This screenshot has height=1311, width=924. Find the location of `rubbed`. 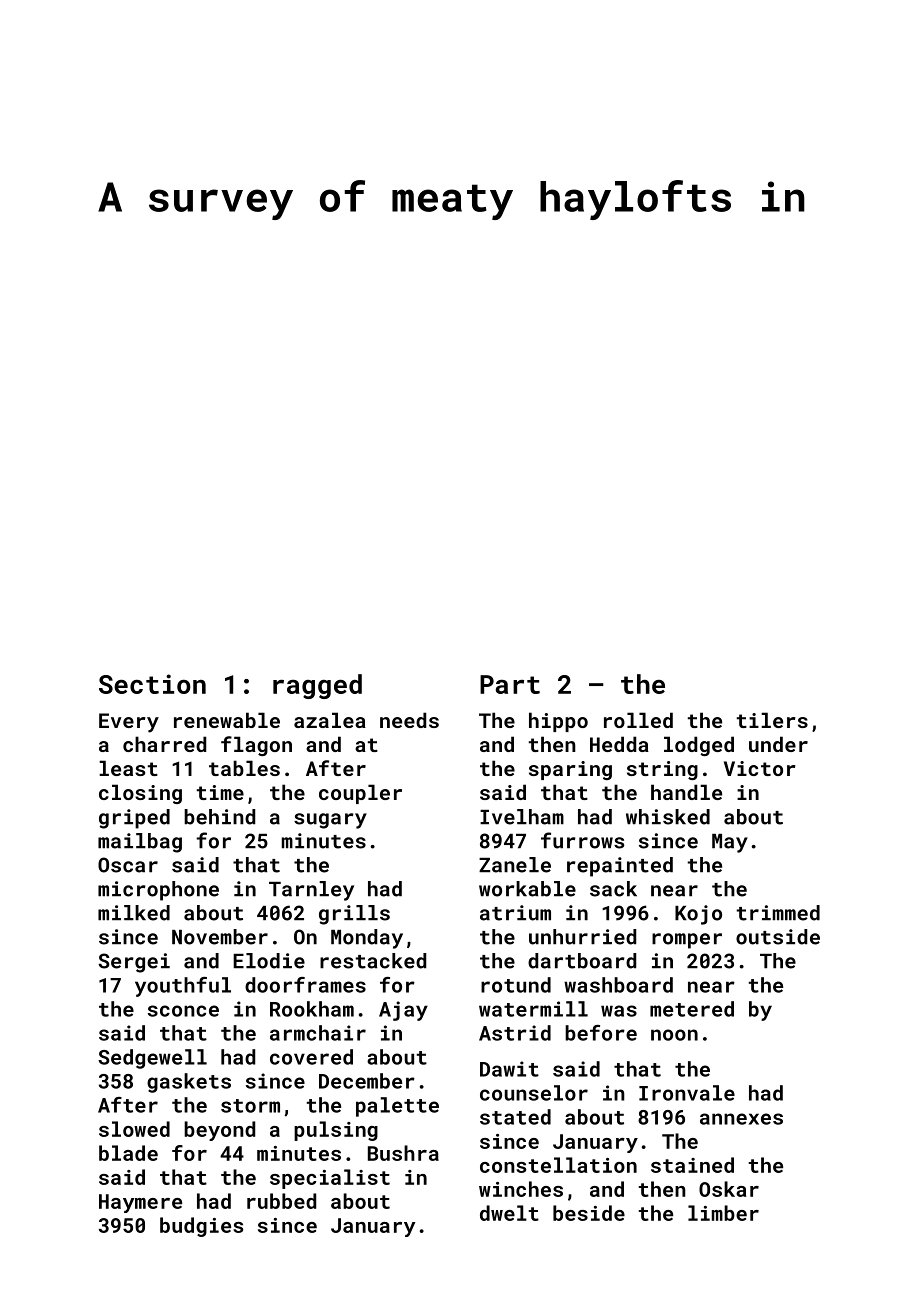

rubbed is located at coordinates (281, 1201).
